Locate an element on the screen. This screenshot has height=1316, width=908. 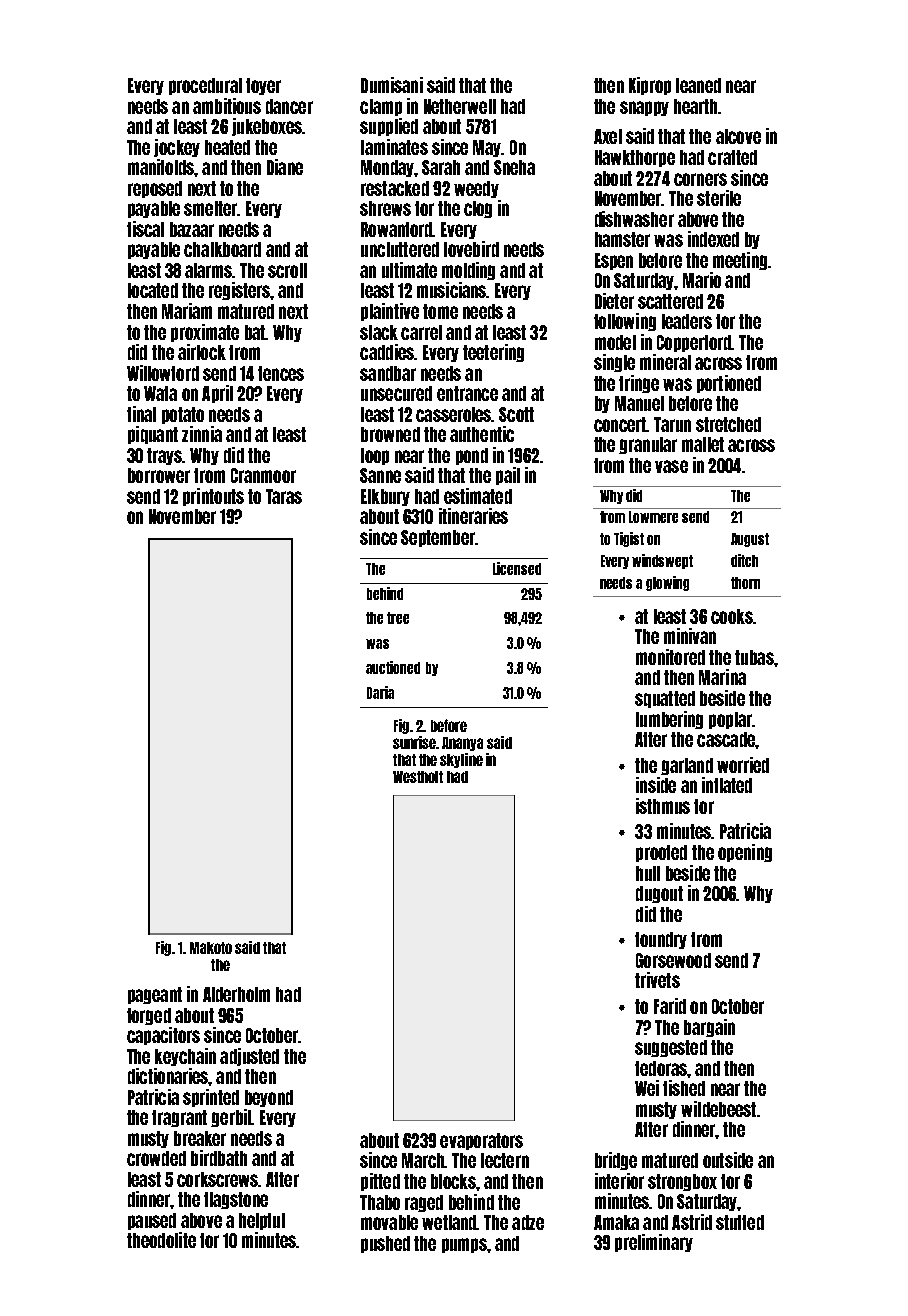
preliminary is located at coordinates (654, 1243).
